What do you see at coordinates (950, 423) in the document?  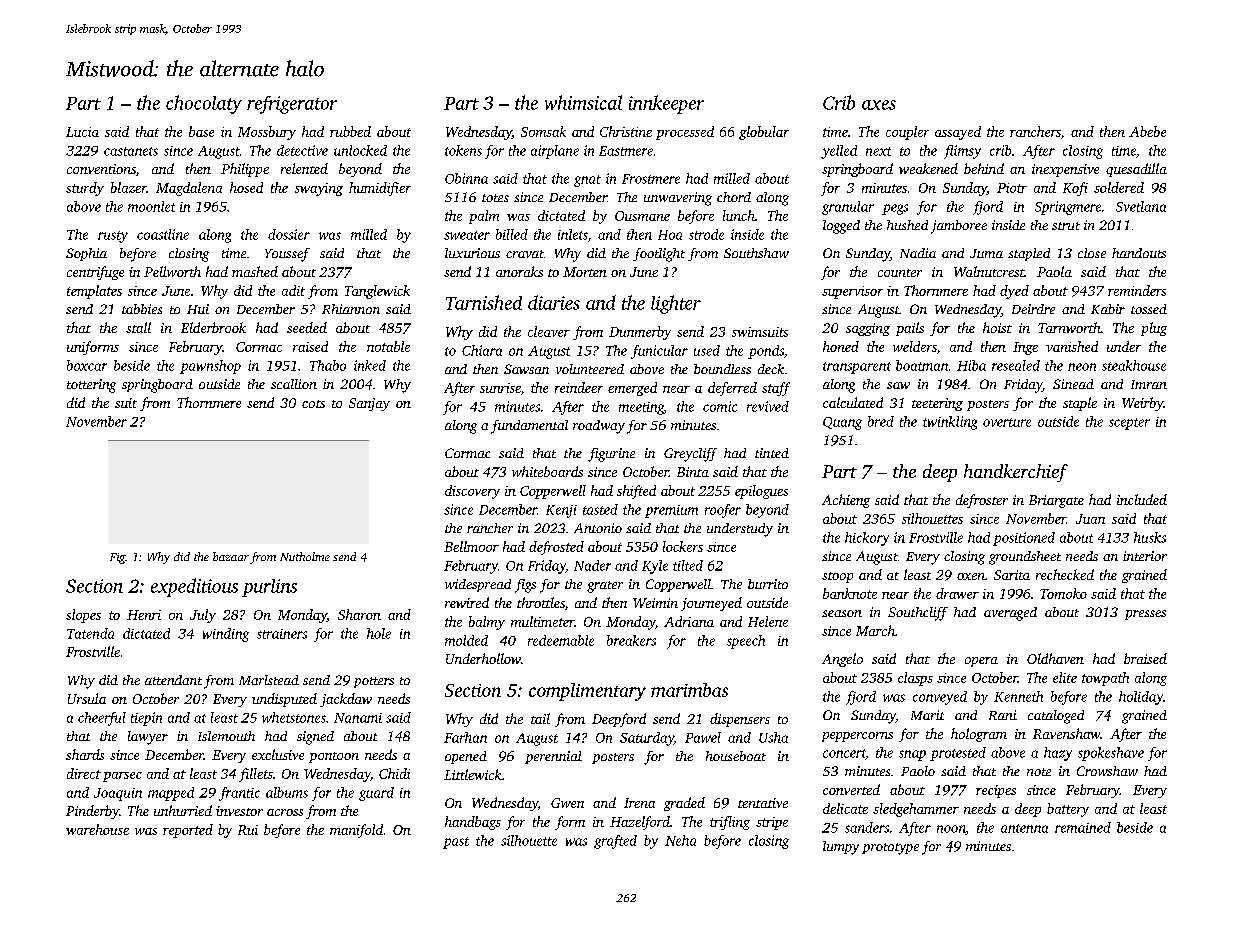 I see `twinkling` at bounding box center [950, 423].
